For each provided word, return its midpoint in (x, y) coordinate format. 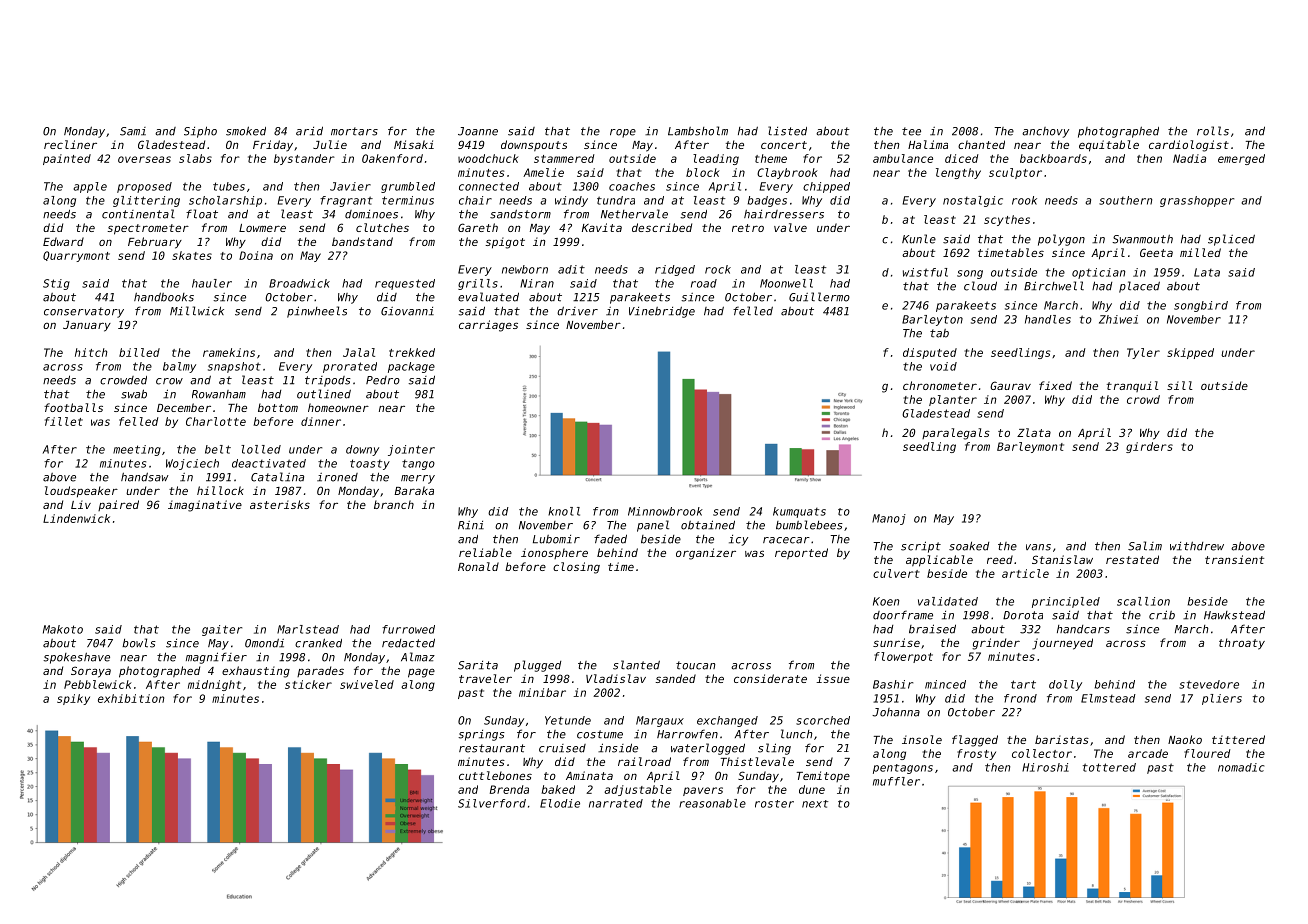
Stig (56, 284)
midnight (214, 685)
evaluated (488, 297)
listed (787, 131)
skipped (1190, 353)
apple (90, 187)
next (815, 804)
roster (774, 804)
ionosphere (554, 553)
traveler (485, 678)
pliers (1222, 699)
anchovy (1045, 132)
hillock (220, 490)
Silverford (492, 803)
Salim (1145, 546)
